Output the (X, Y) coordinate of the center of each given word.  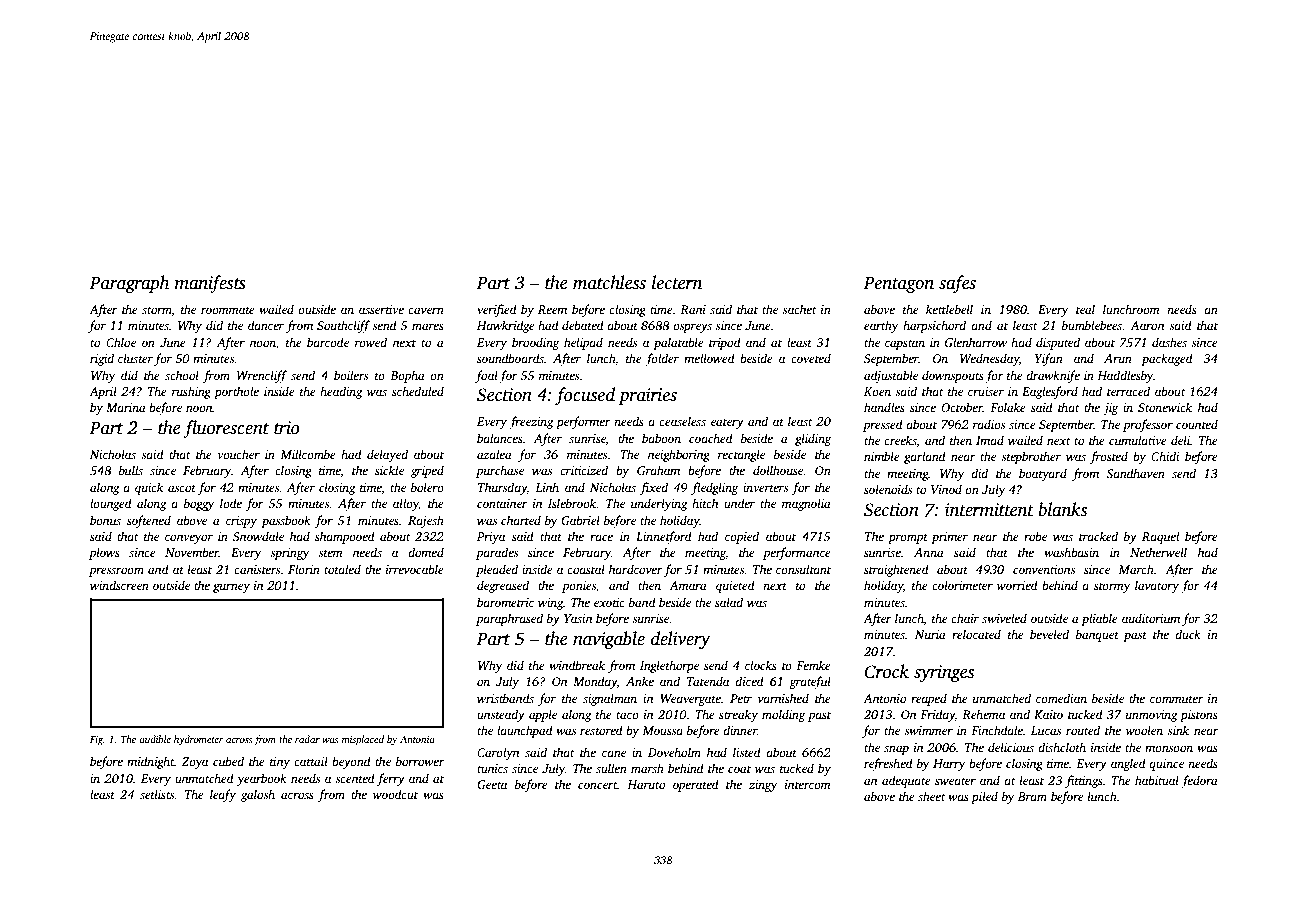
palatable (678, 343)
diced (749, 681)
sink (1178, 730)
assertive (381, 309)
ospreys (692, 328)
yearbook (262, 779)
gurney (231, 588)
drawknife (1053, 376)
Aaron (1147, 325)
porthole (236, 392)
